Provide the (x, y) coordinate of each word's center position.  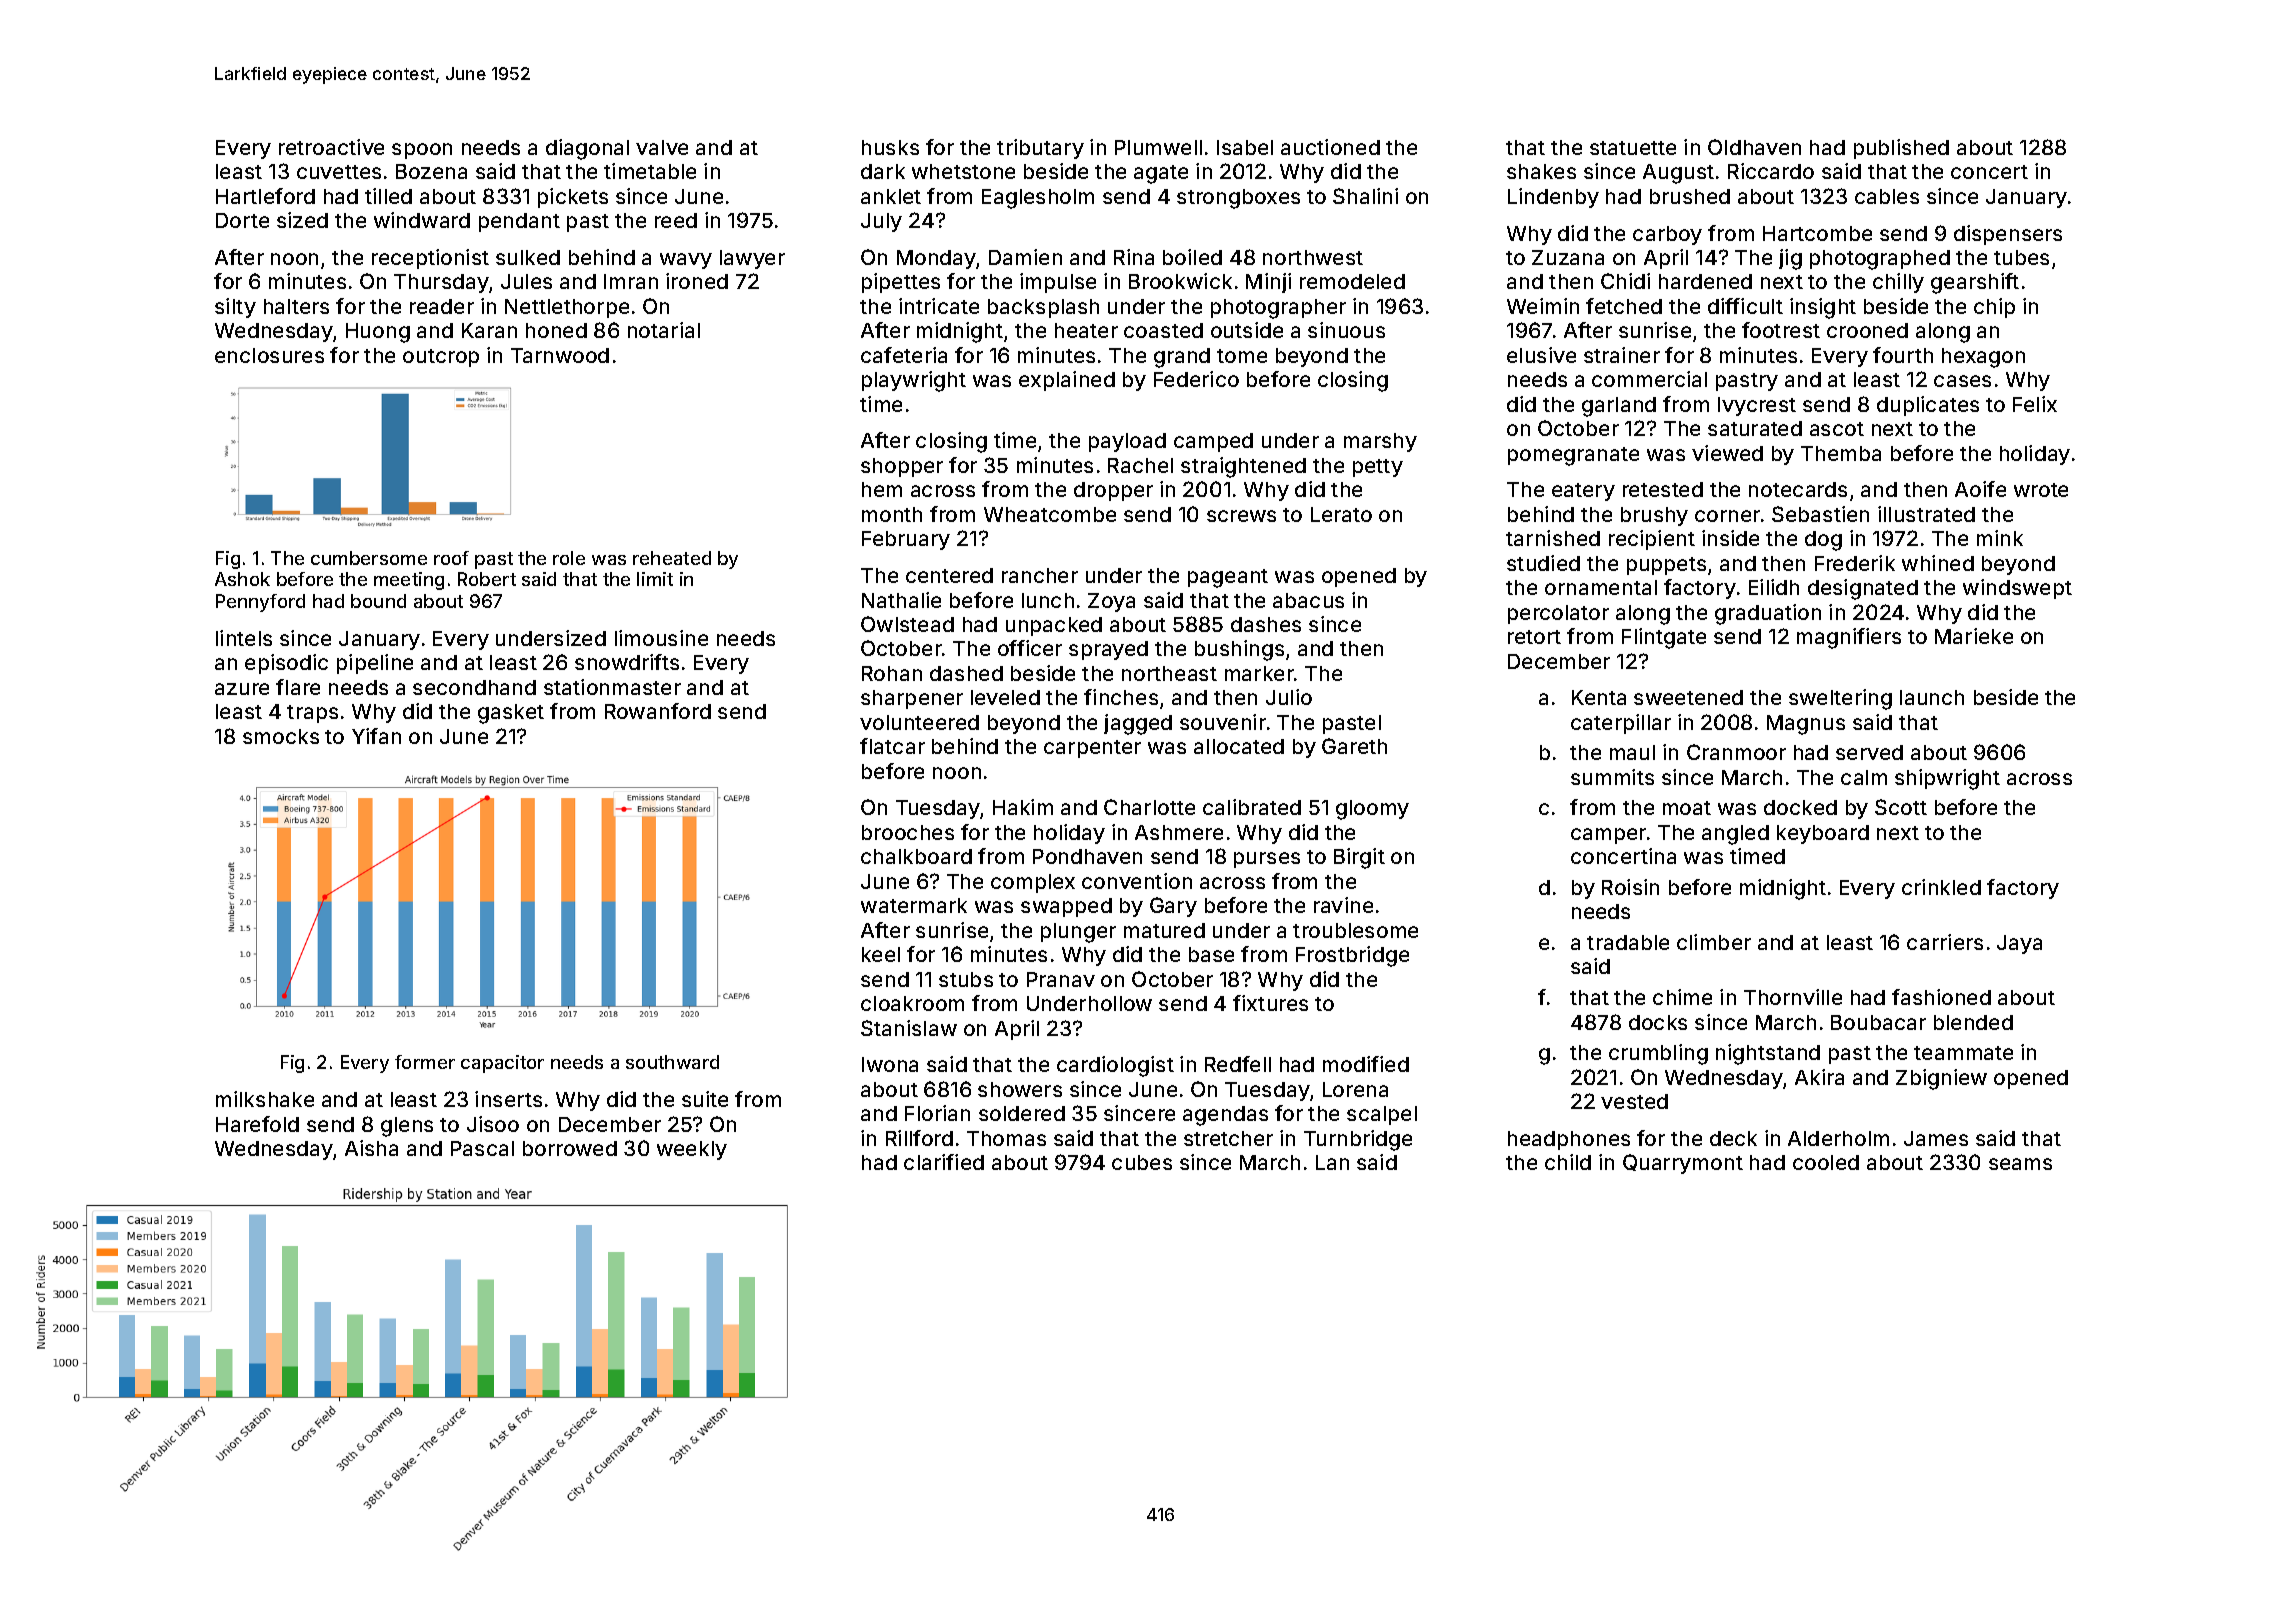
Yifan (376, 736)
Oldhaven (1754, 147)
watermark (914, 905)
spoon (422, 151)
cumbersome (369, 558)
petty (1378, 468)
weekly (692, 1150)
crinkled (1941, 887)
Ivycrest (1757, 406)
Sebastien (1820, 514)
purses (1267, 860)
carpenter (1092, 749)
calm (1864, 777)
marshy (1380, 442)
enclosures (269, 355)
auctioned (1330, 147)
